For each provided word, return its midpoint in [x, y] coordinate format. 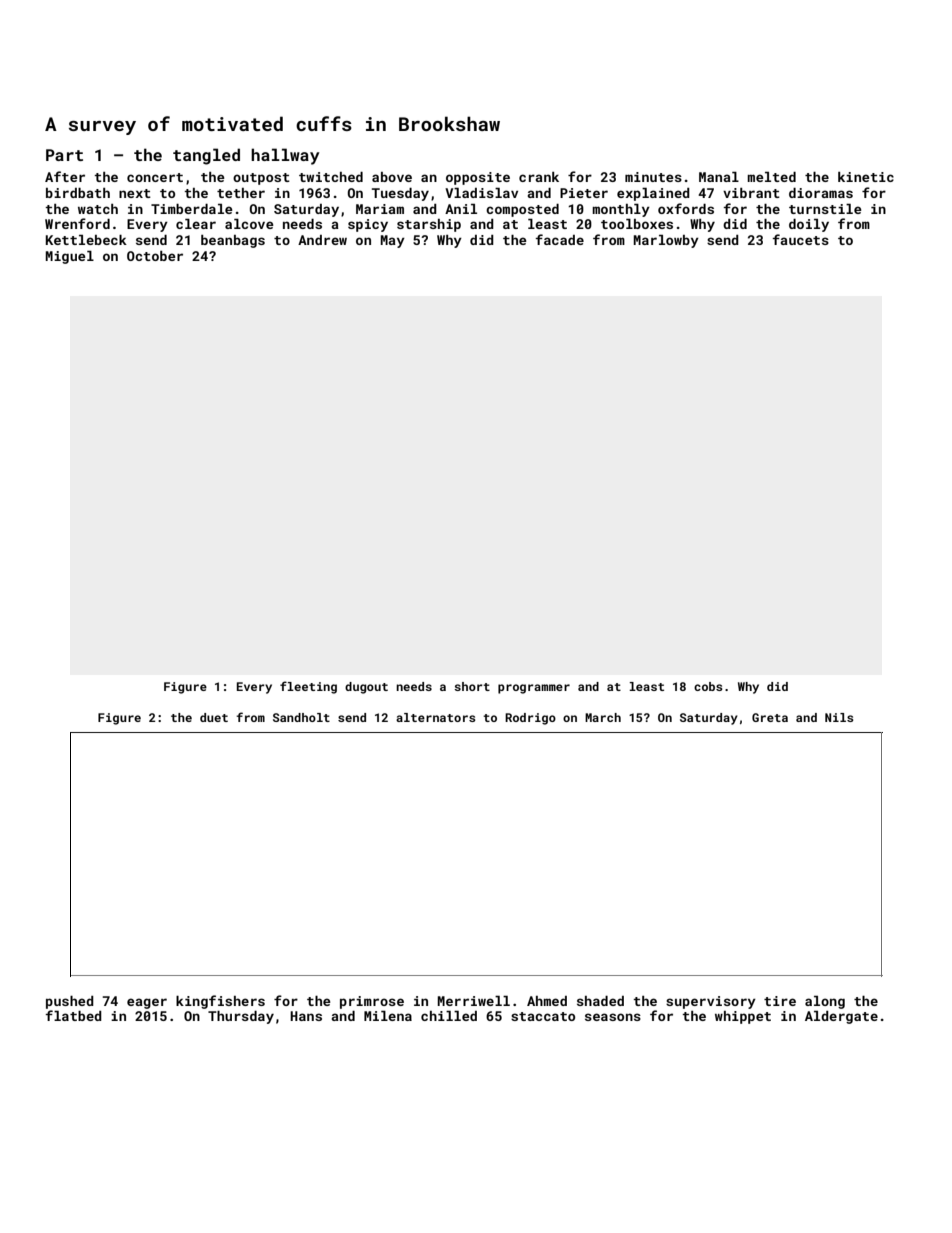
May [392, 241]
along [825, 1002]
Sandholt [301, 717]
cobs [708, 686]
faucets [800, 239]
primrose [372, 1002]
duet [214, 717]
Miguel [69, 257]
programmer [534, 689]
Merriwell [473, 1001]
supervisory [711, 1002]
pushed [70, 1002]
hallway [285, 156]
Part [64, 155]
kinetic [866, 177]
